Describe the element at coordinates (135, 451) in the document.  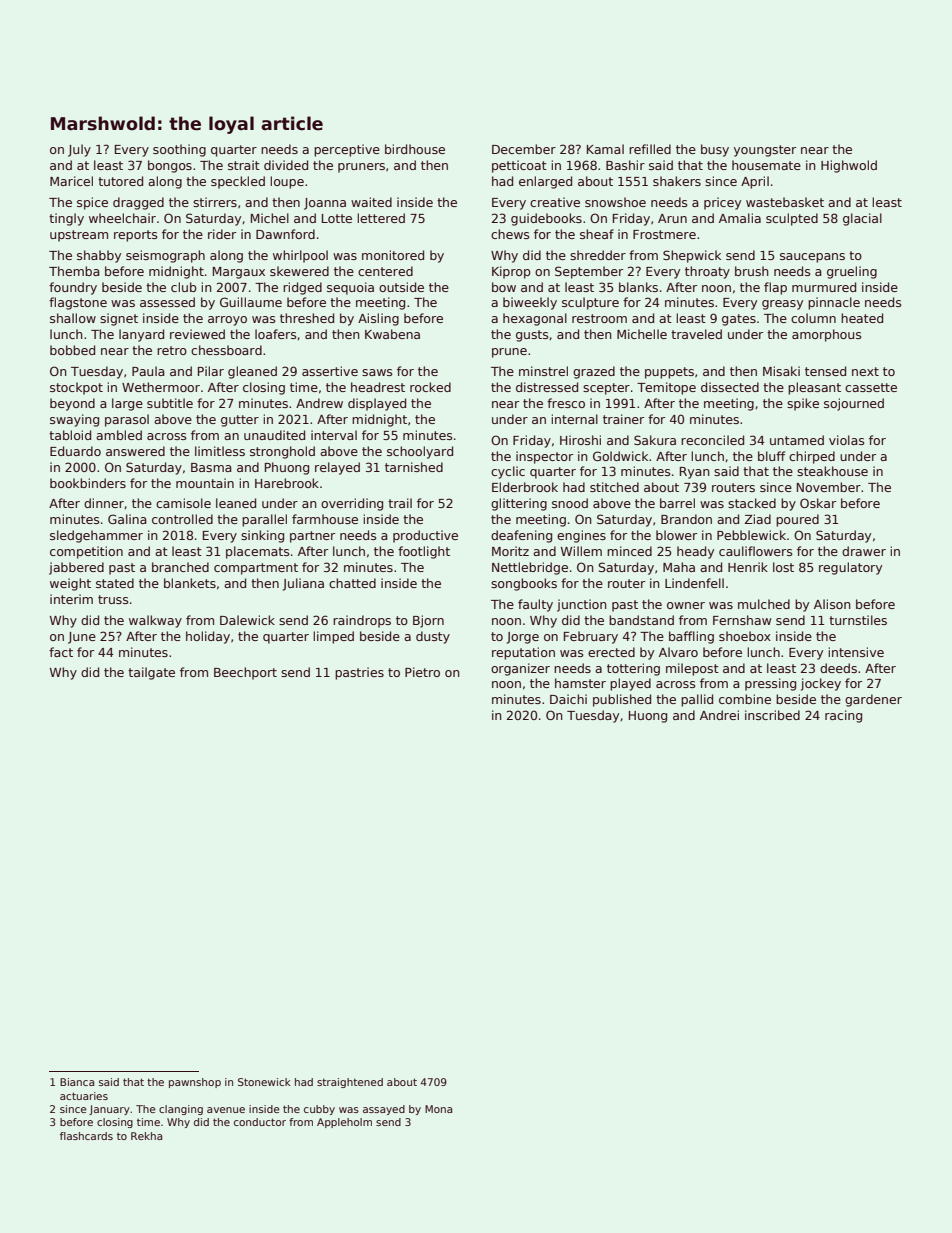
I see `answered` at that location.
